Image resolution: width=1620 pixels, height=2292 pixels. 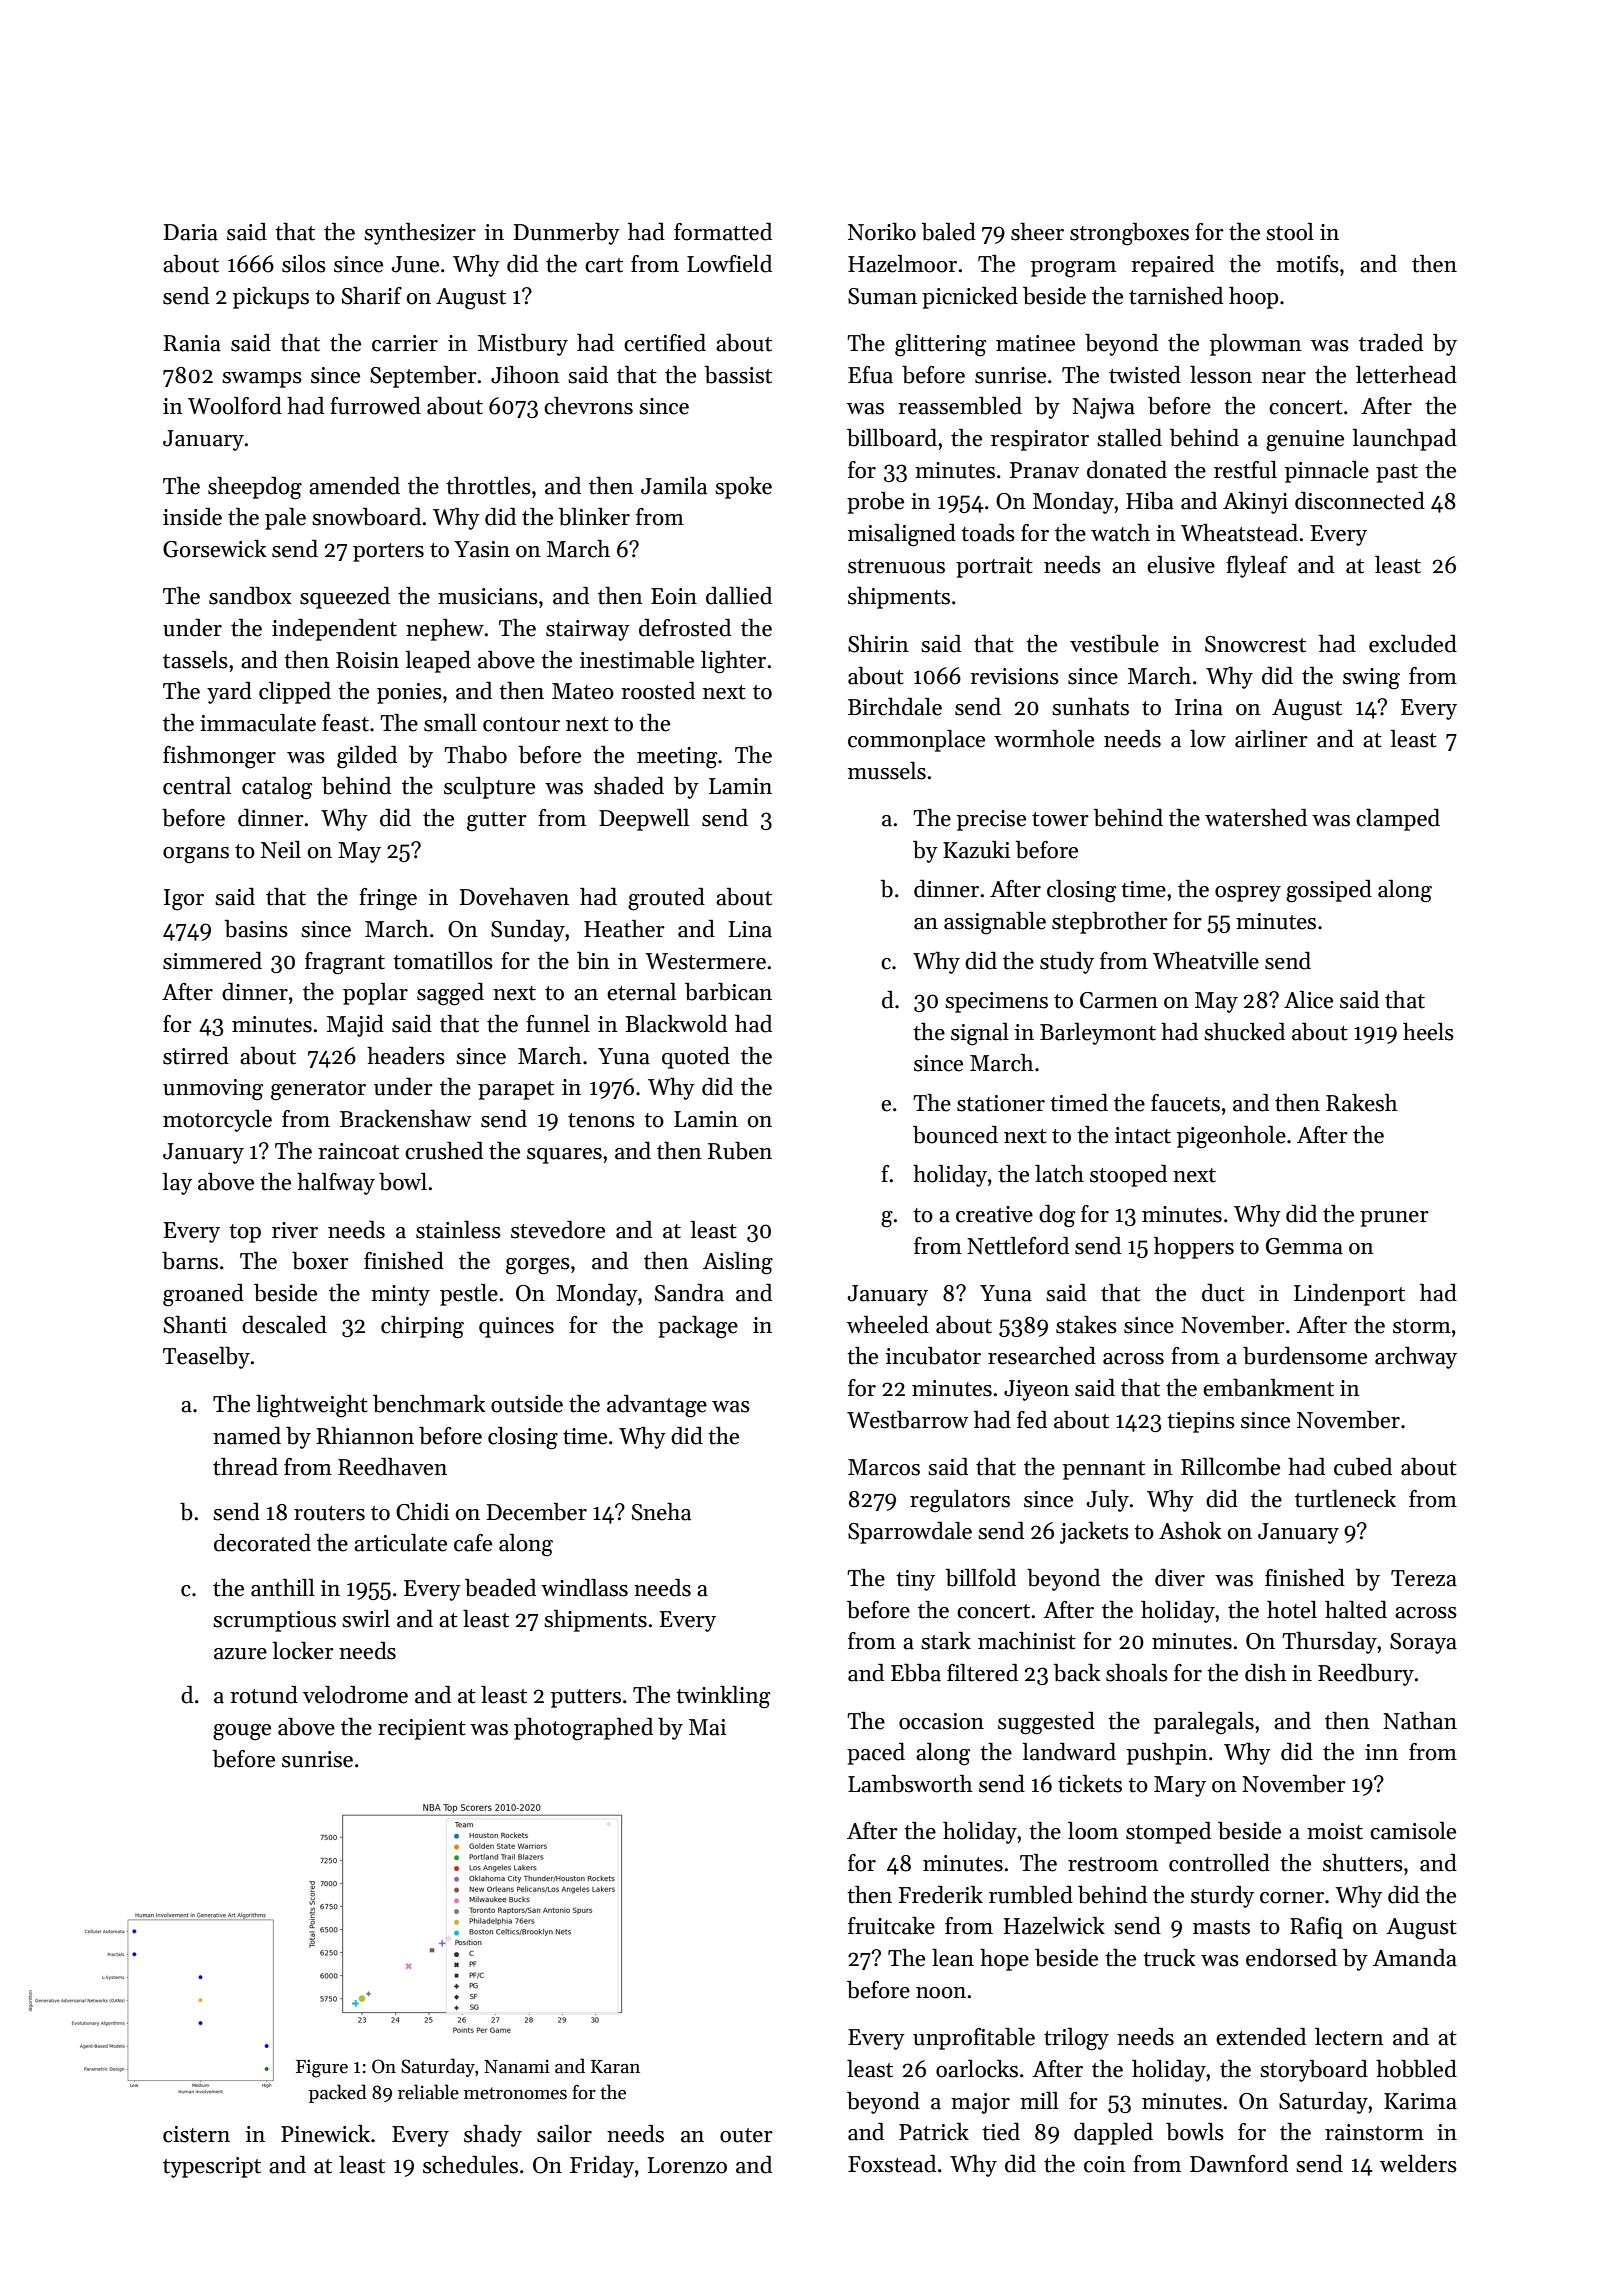 I want to click on picnicked, so click(x=970, y=298).
